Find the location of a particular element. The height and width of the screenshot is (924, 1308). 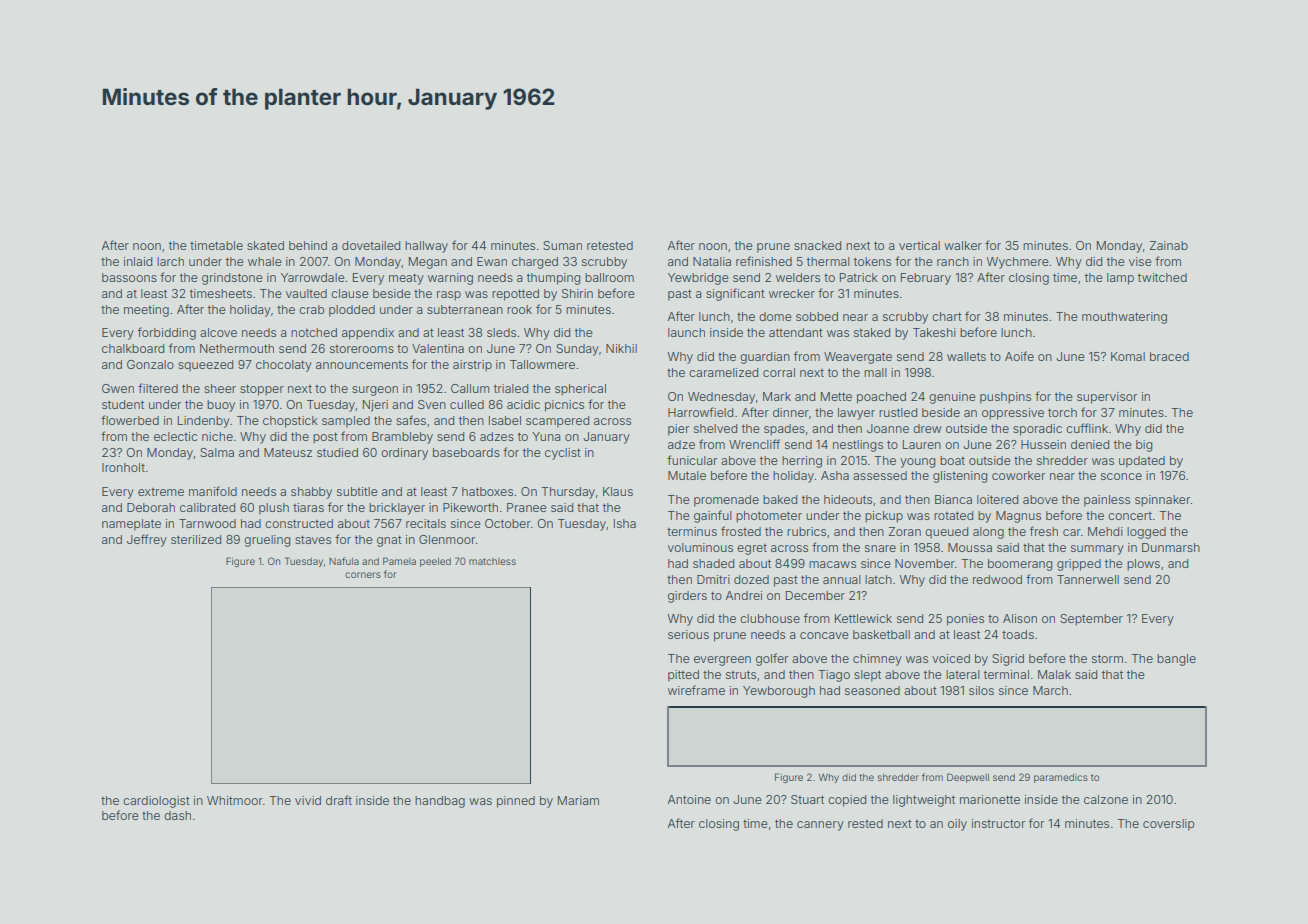

Whitmoor is located at coordinates (235, 800).
